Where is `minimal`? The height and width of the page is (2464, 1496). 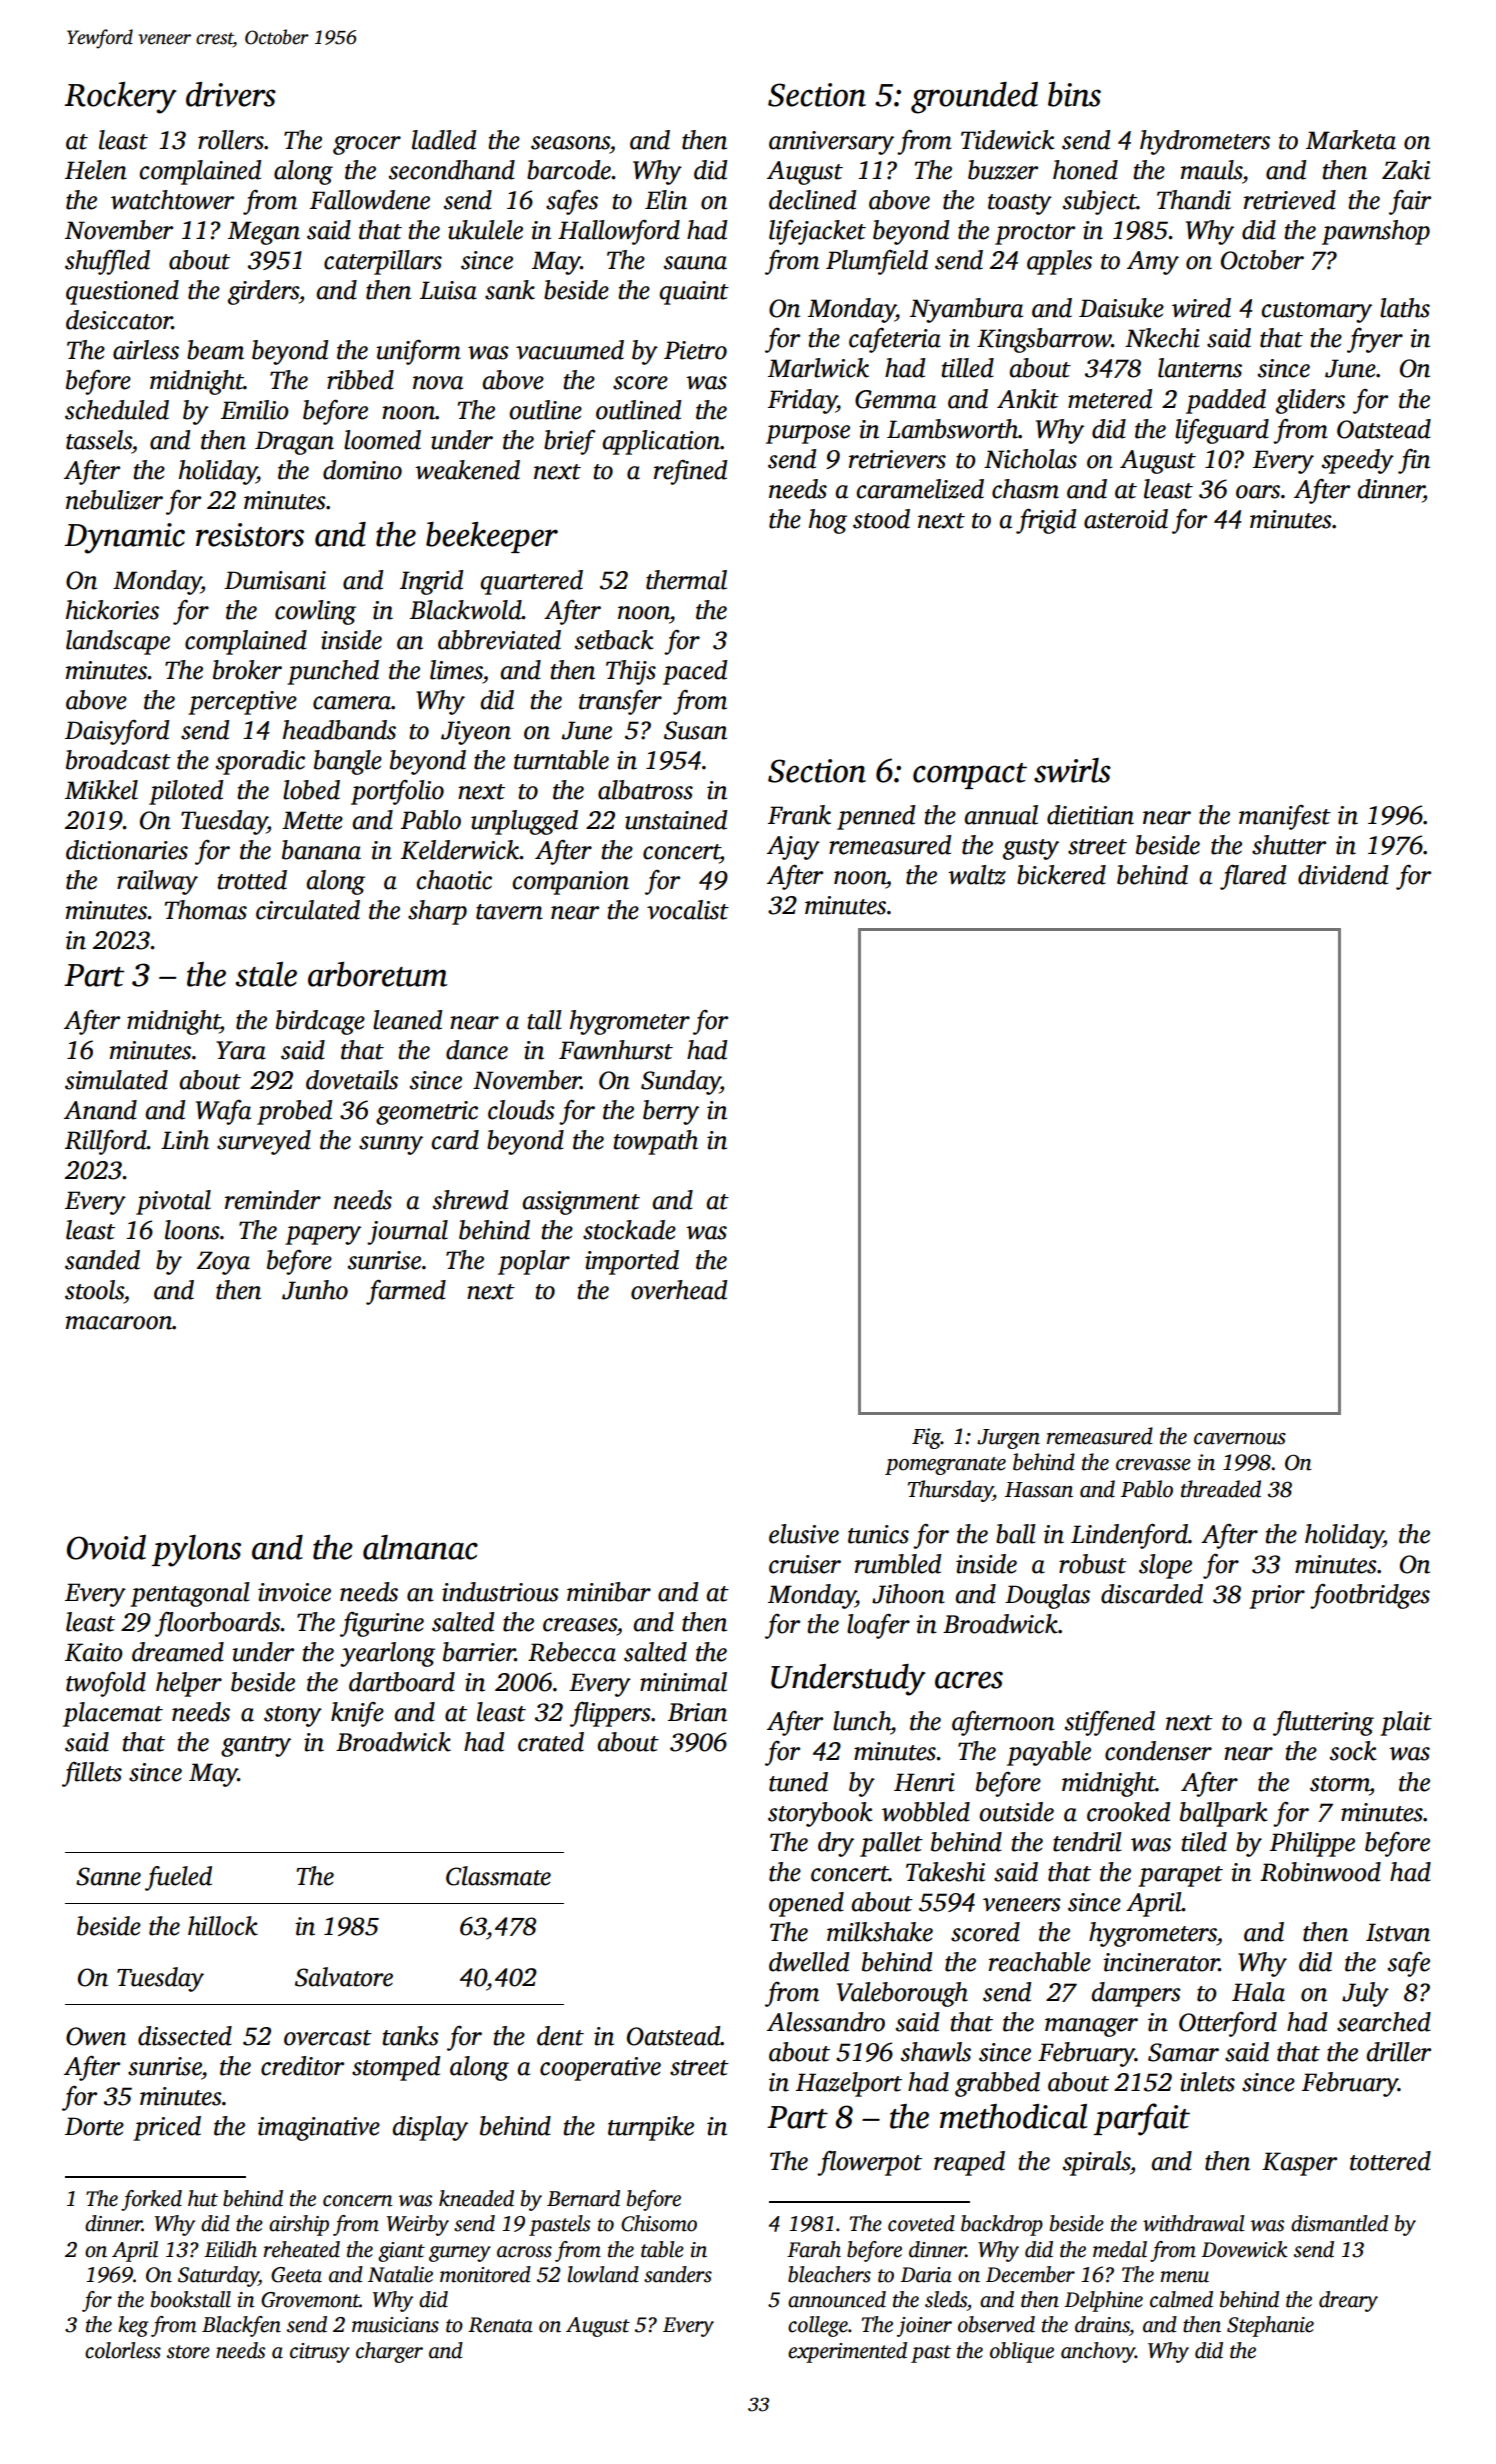 minimal is located at coordinates (683, 1682).
